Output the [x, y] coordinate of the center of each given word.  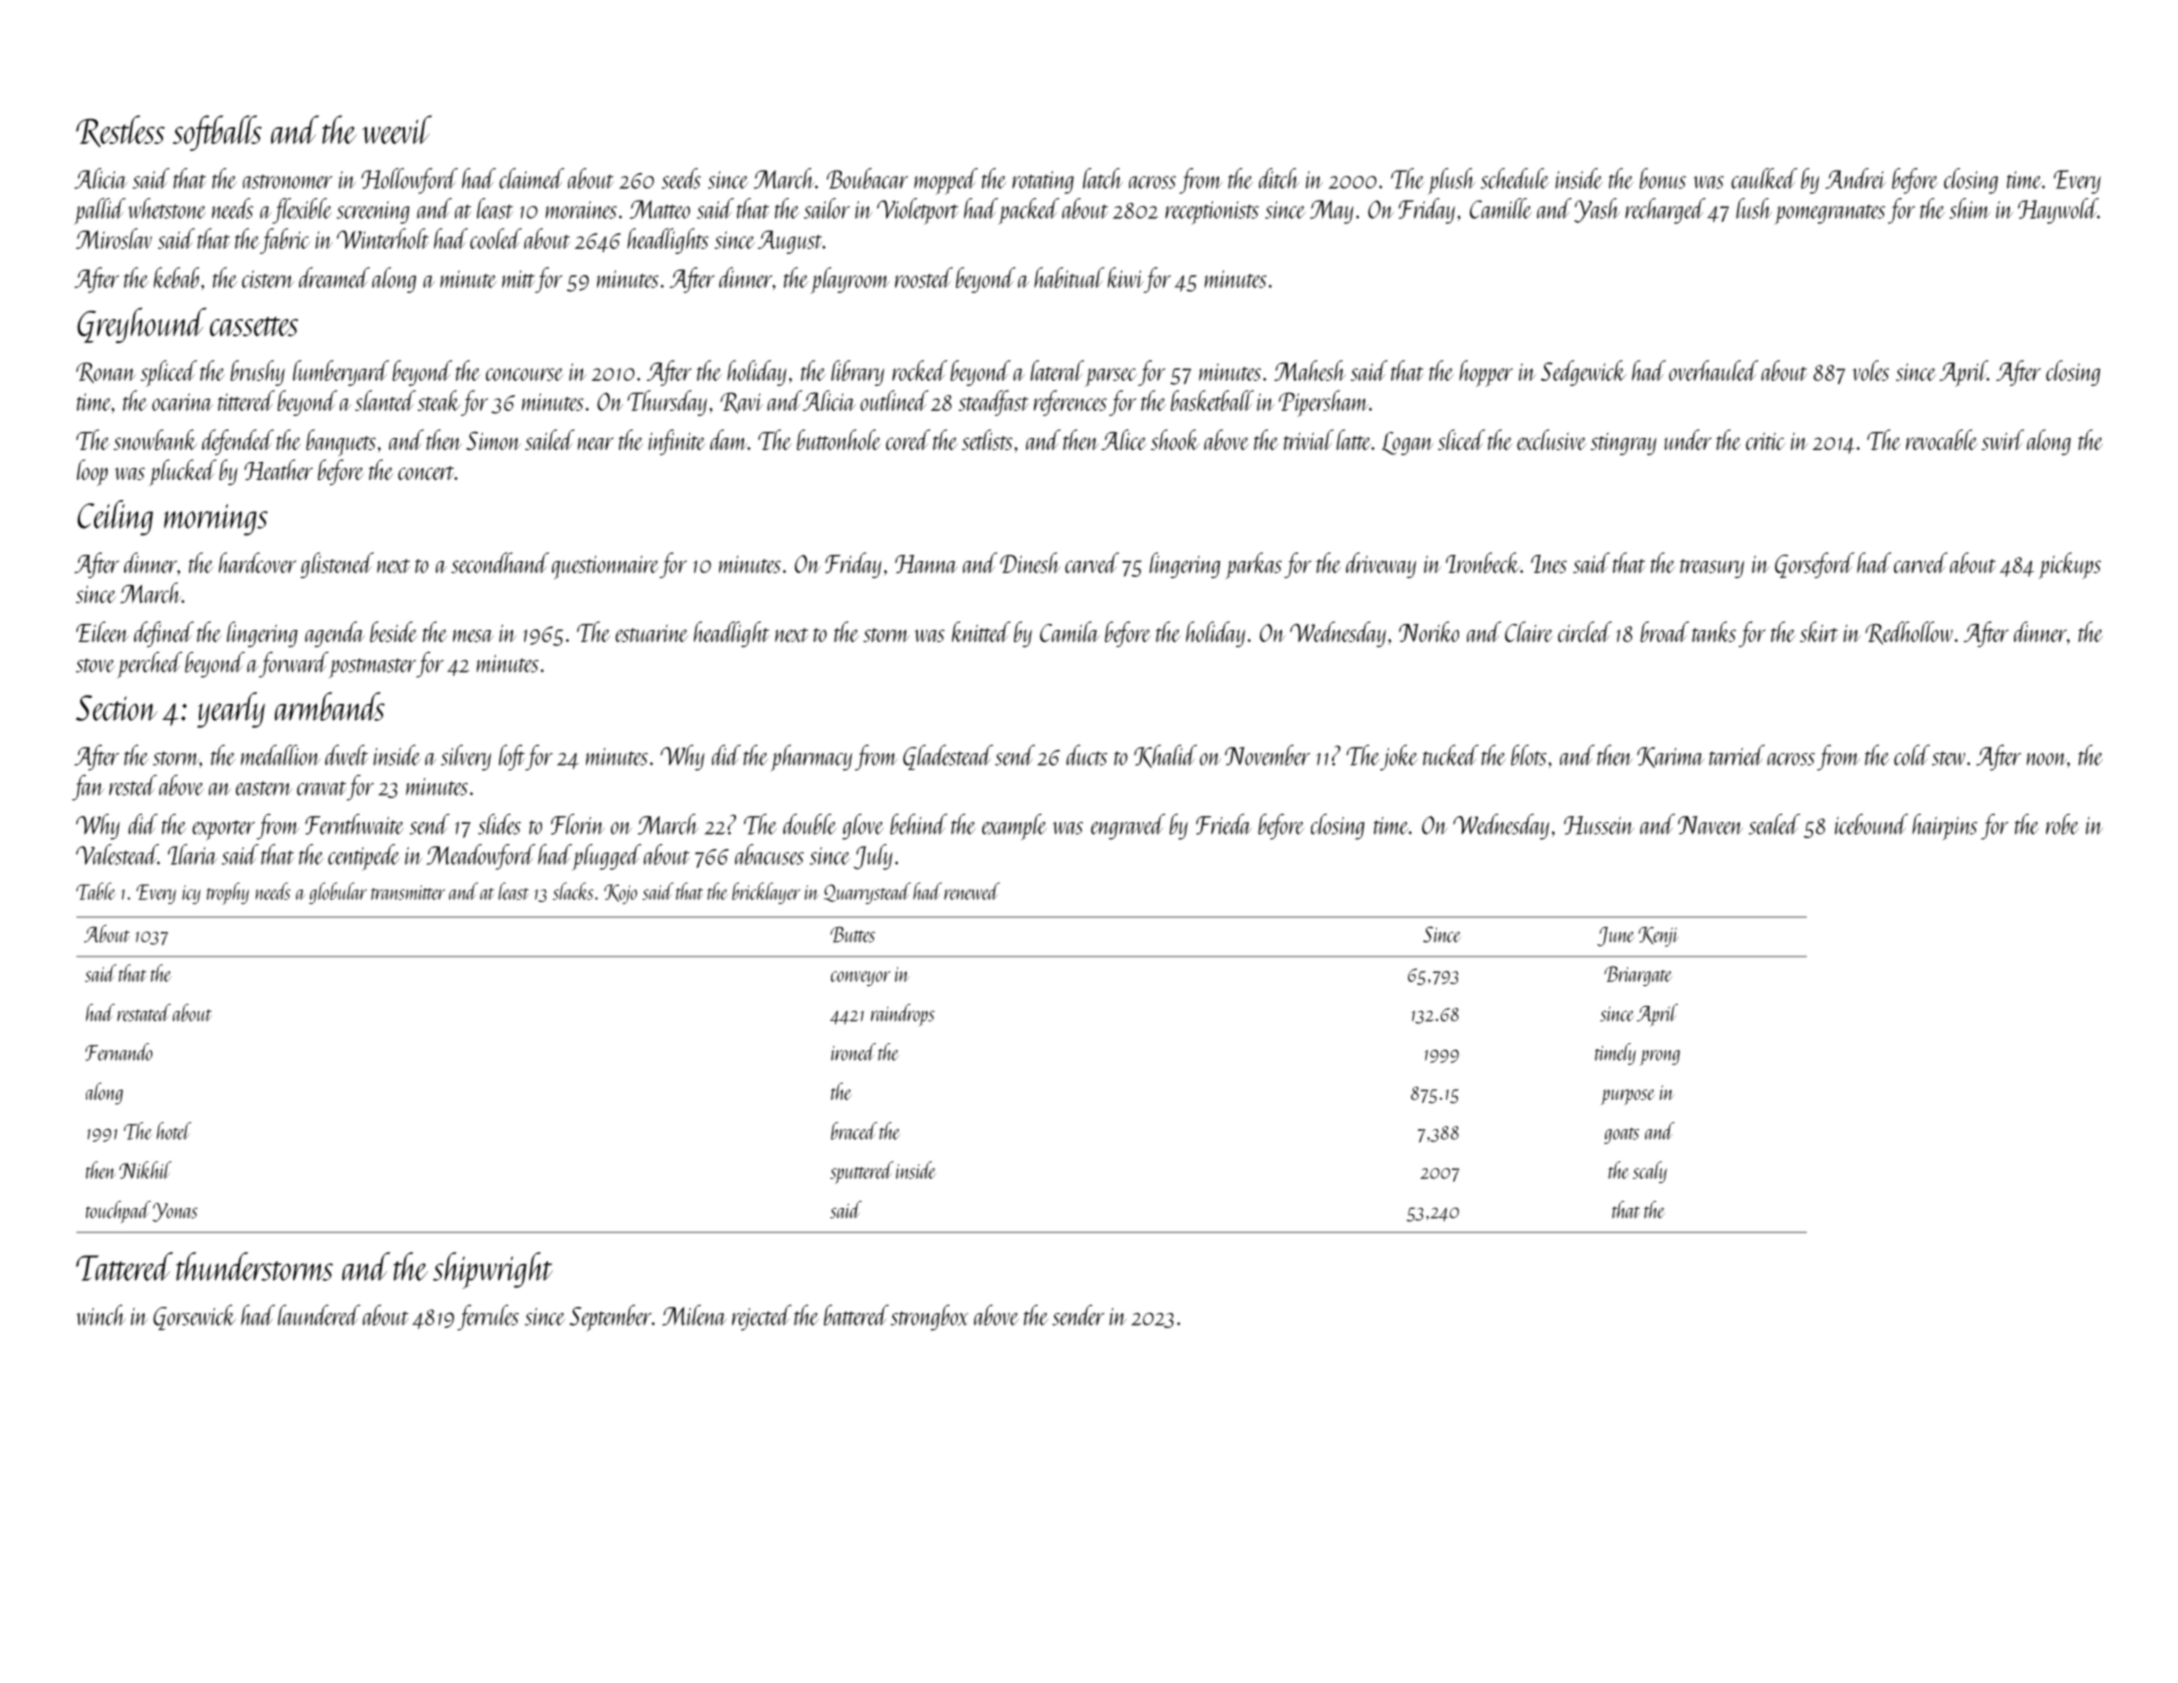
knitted [981, 631]
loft [512, 758]
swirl [2003, 439]
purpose [1628, 1097]
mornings [216, 520]
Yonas [175, 1212]
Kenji [1658, 937]
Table [96, 891]
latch [1103, 178]
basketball [1212, 400]
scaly [1650, 1172]
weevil [397, 129]
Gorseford [1814, 565]
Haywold [2058, 211]
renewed [972, 891]
